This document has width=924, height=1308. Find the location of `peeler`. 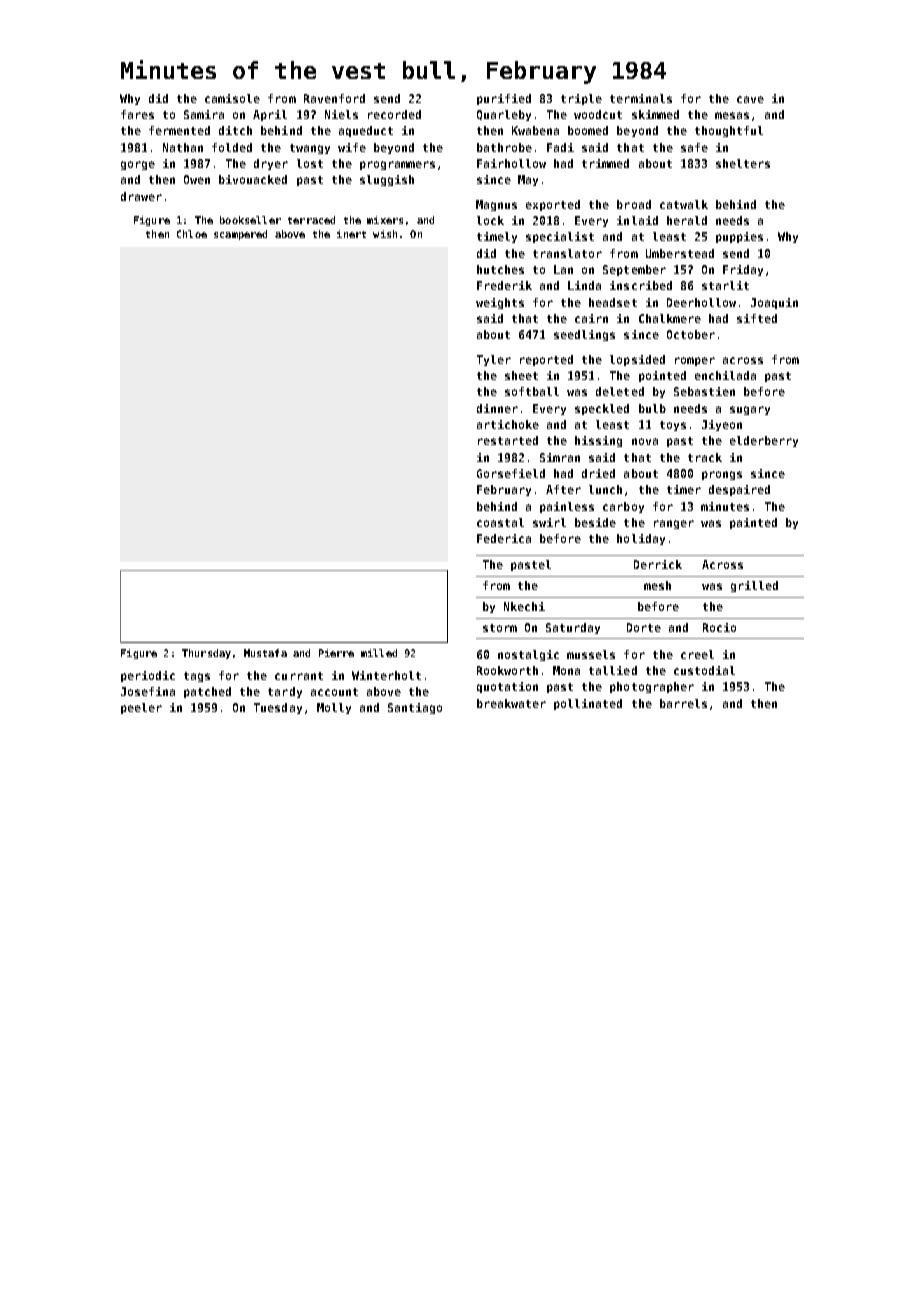

peeler is located at coordinates (141, 708).
